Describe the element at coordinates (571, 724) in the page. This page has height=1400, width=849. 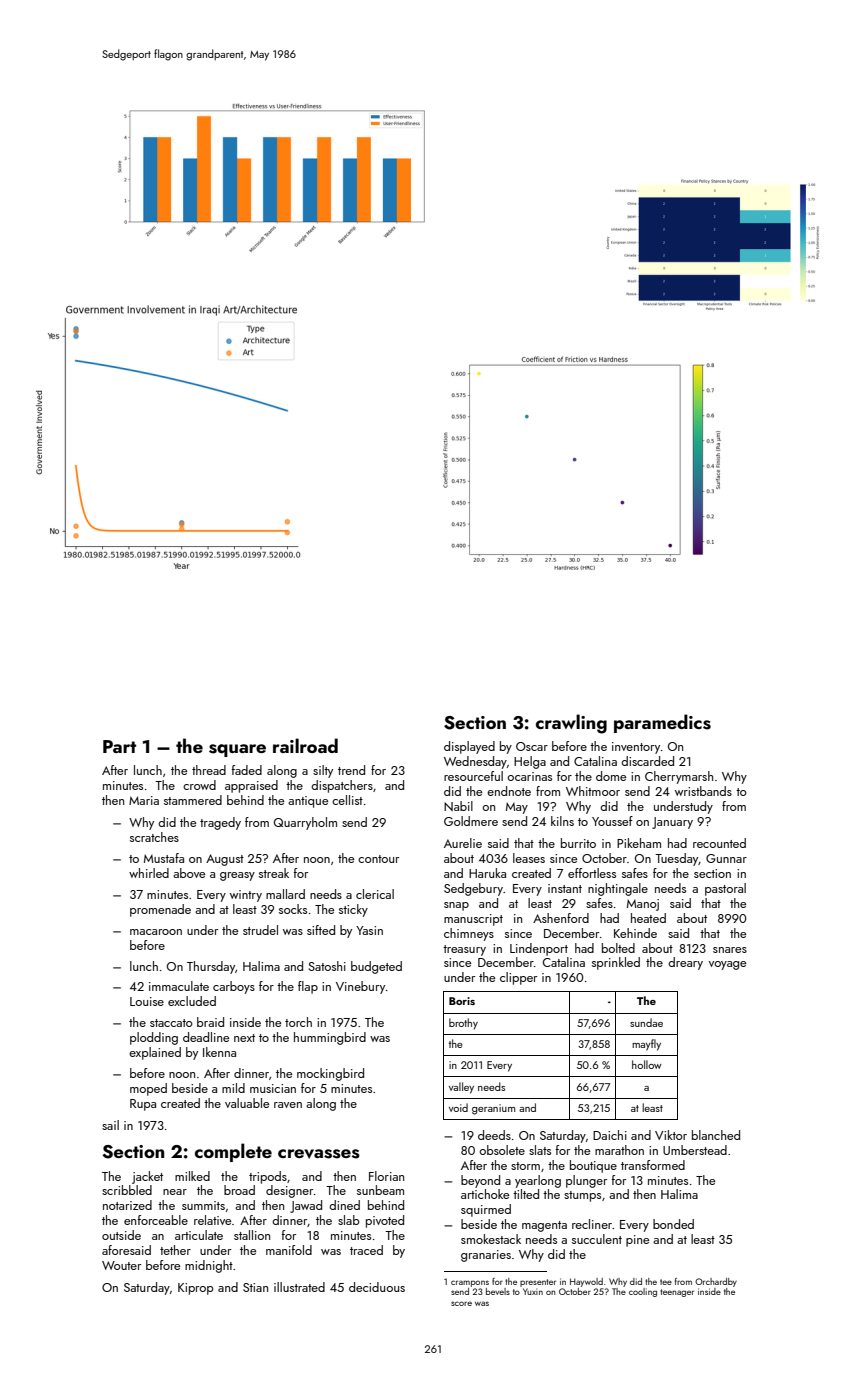
I see `crawling` at that location.
